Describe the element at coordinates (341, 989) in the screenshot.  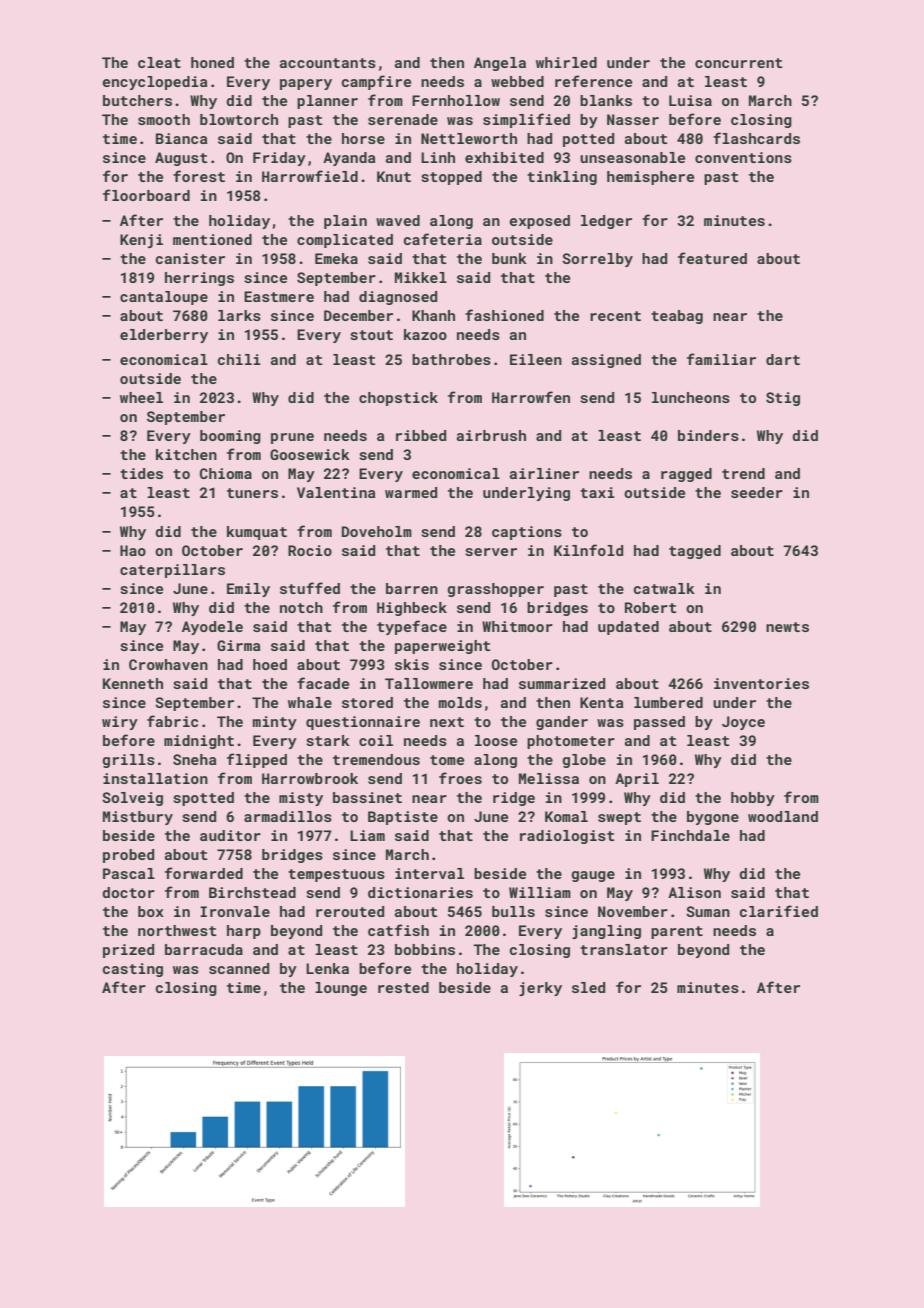
I see `lounge` at that location.
